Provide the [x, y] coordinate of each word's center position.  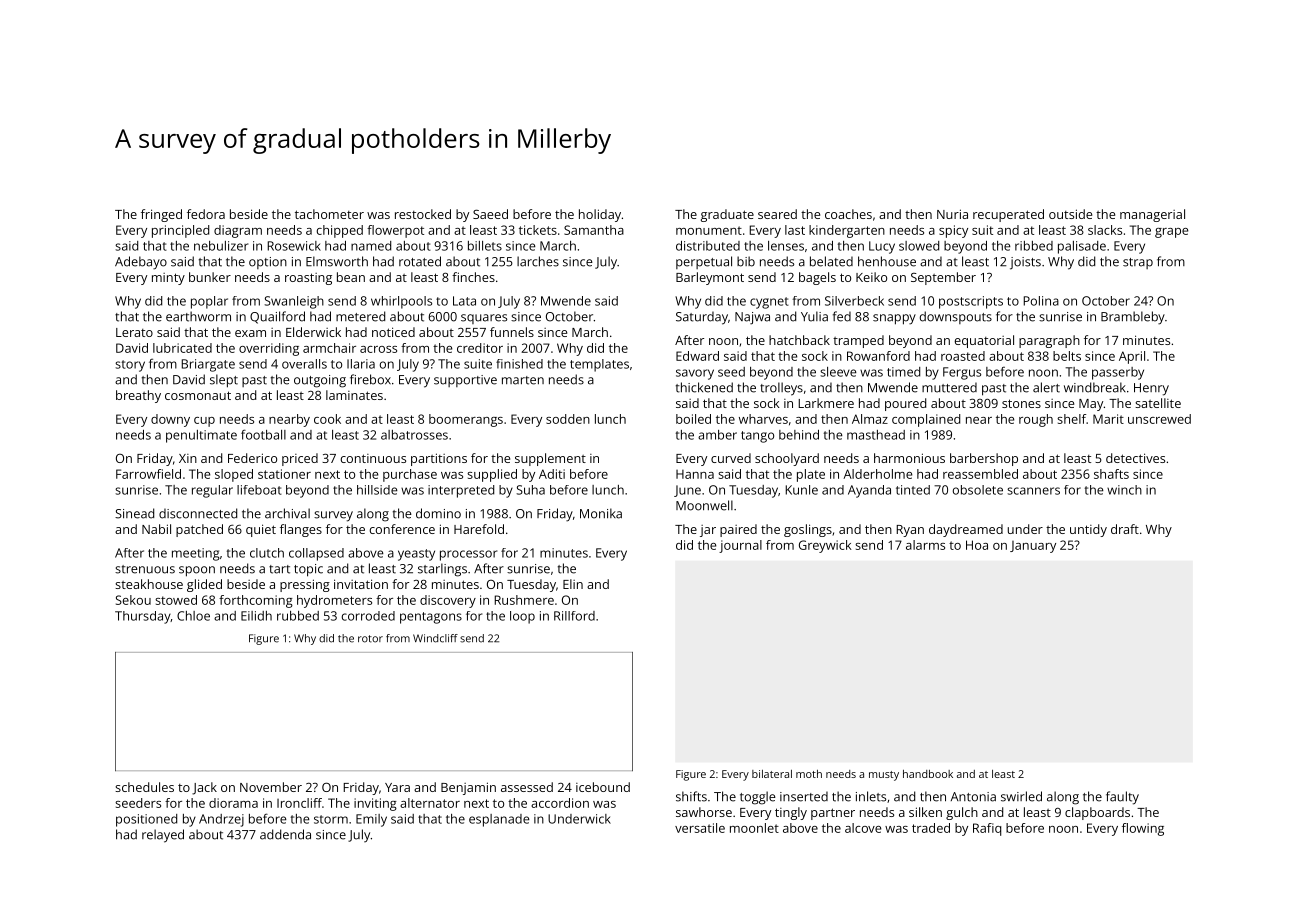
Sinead [134, 513]
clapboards [1097, 813]
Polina [1041, 301]
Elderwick [313, 332]
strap [1138, 263]
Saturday [702, 318]
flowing [1143, 829]
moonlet [754, 828]
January [1033, 547]
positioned [146, 820]
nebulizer [221, 246]
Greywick [825, 546]
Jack [204, 788]
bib [746, 261]
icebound [603, 787]
